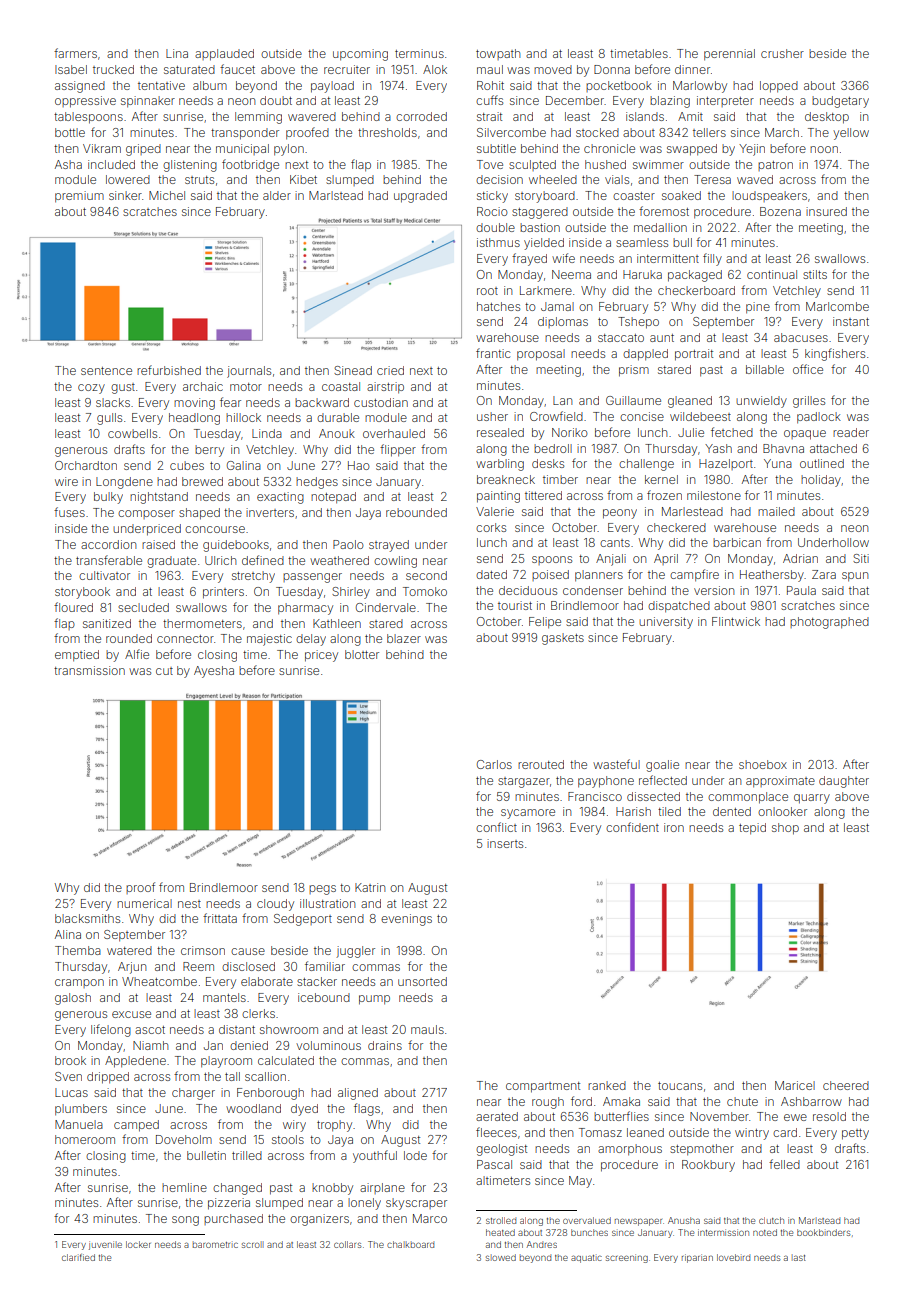 This screenshot has width=924, height=1308. I want to click on photographed, so click(829, 623).
